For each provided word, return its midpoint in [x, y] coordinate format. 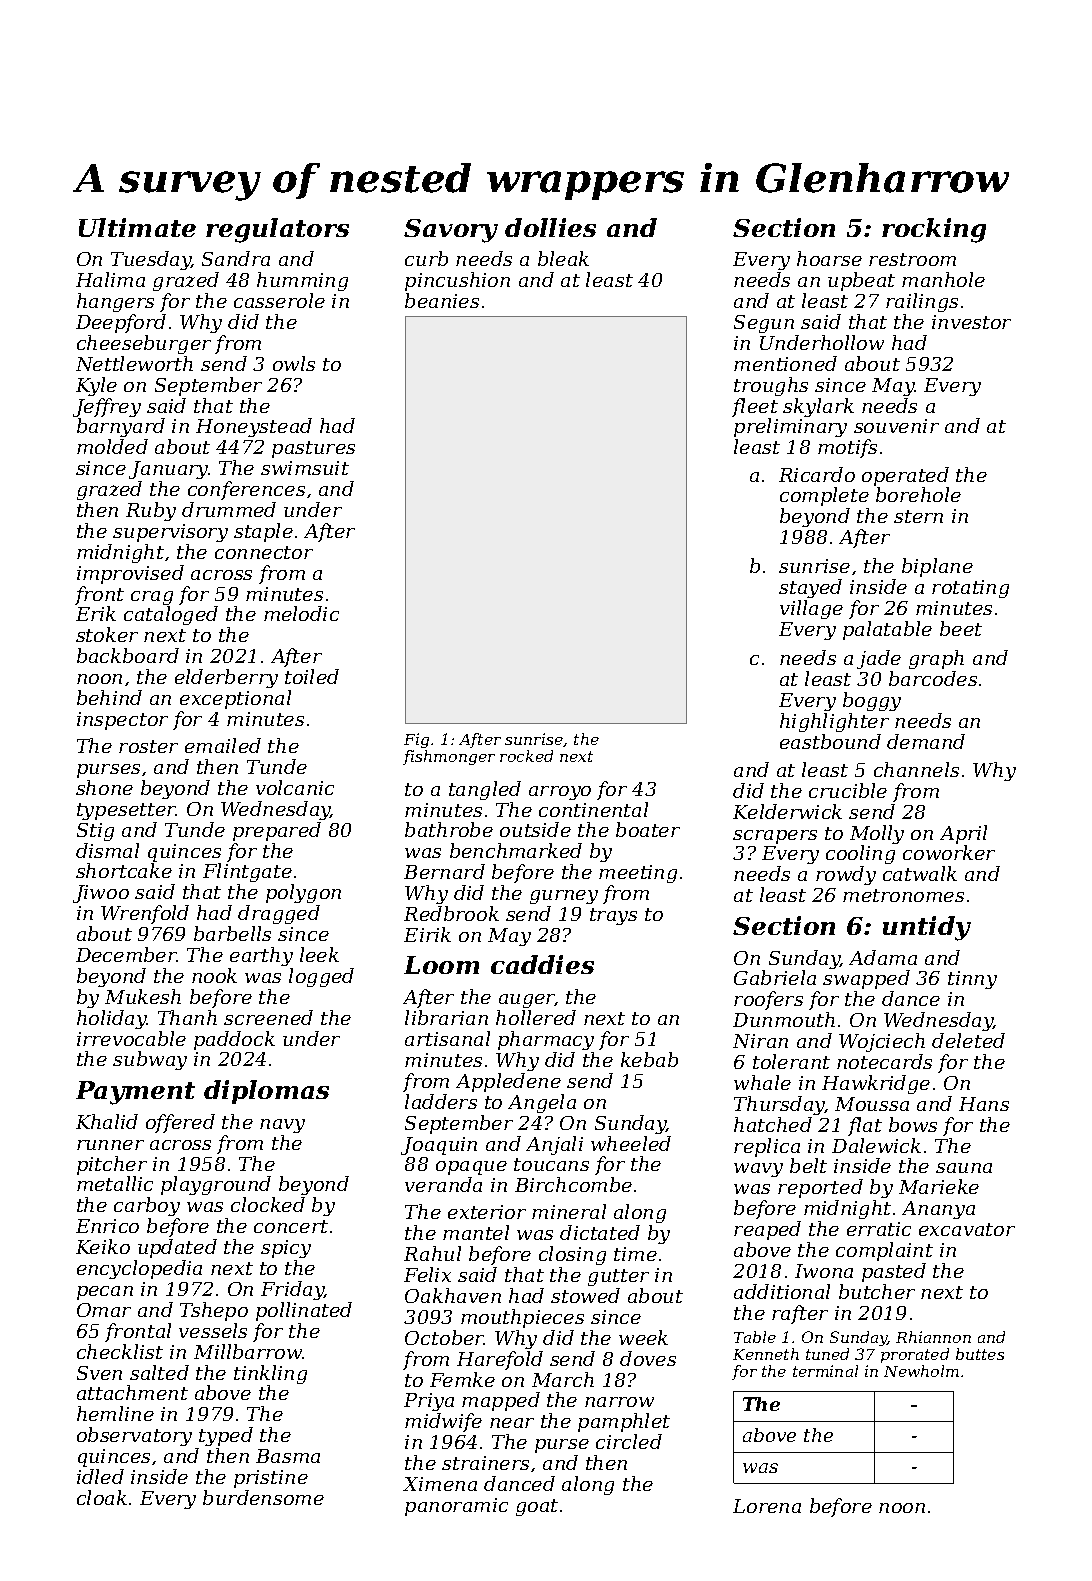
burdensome [263, 1497]
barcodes [933, 678]
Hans [984, 1104]
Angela [542, 1103]
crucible [848, 790]
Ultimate [137, 227]
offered [180, 1123]
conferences [246, 490]
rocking [934, 230]
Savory [451, 231]
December [126, 954]
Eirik [427, 934]
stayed [810, 588]
